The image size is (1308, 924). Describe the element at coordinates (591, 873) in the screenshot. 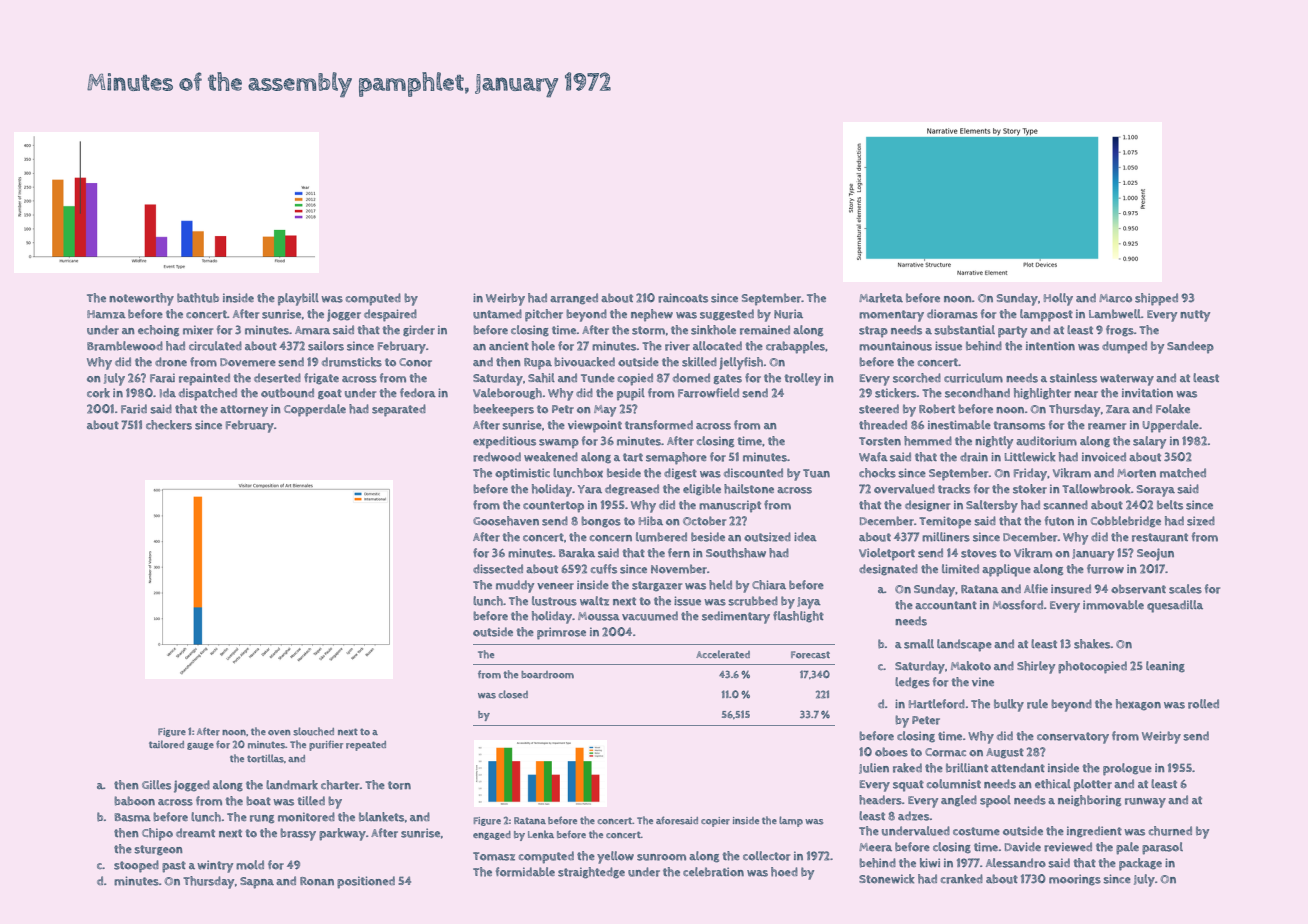

I see `straightedge` at that location.
